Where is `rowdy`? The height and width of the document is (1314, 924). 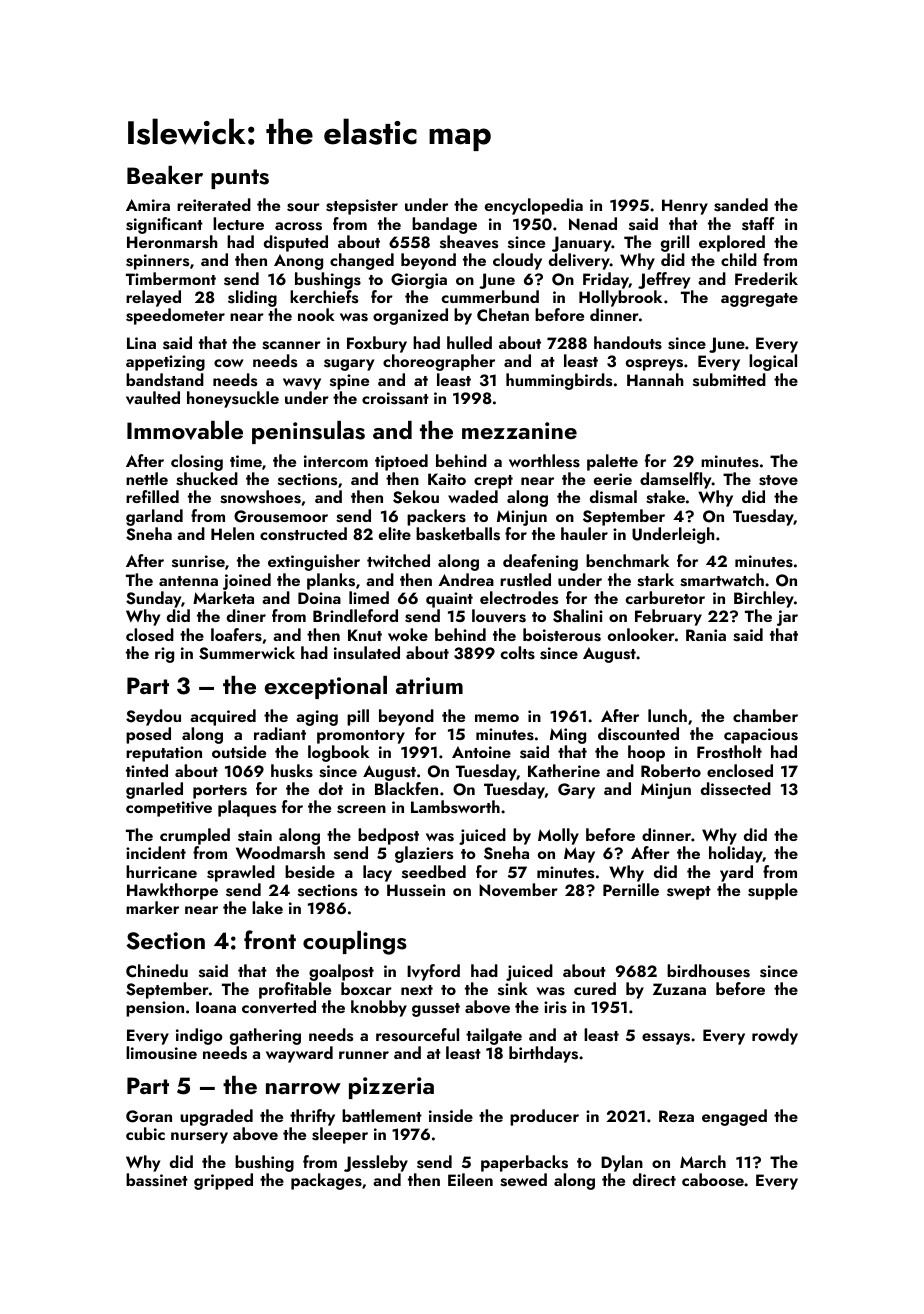 rowdy is located at coordinates (775, 1036).
